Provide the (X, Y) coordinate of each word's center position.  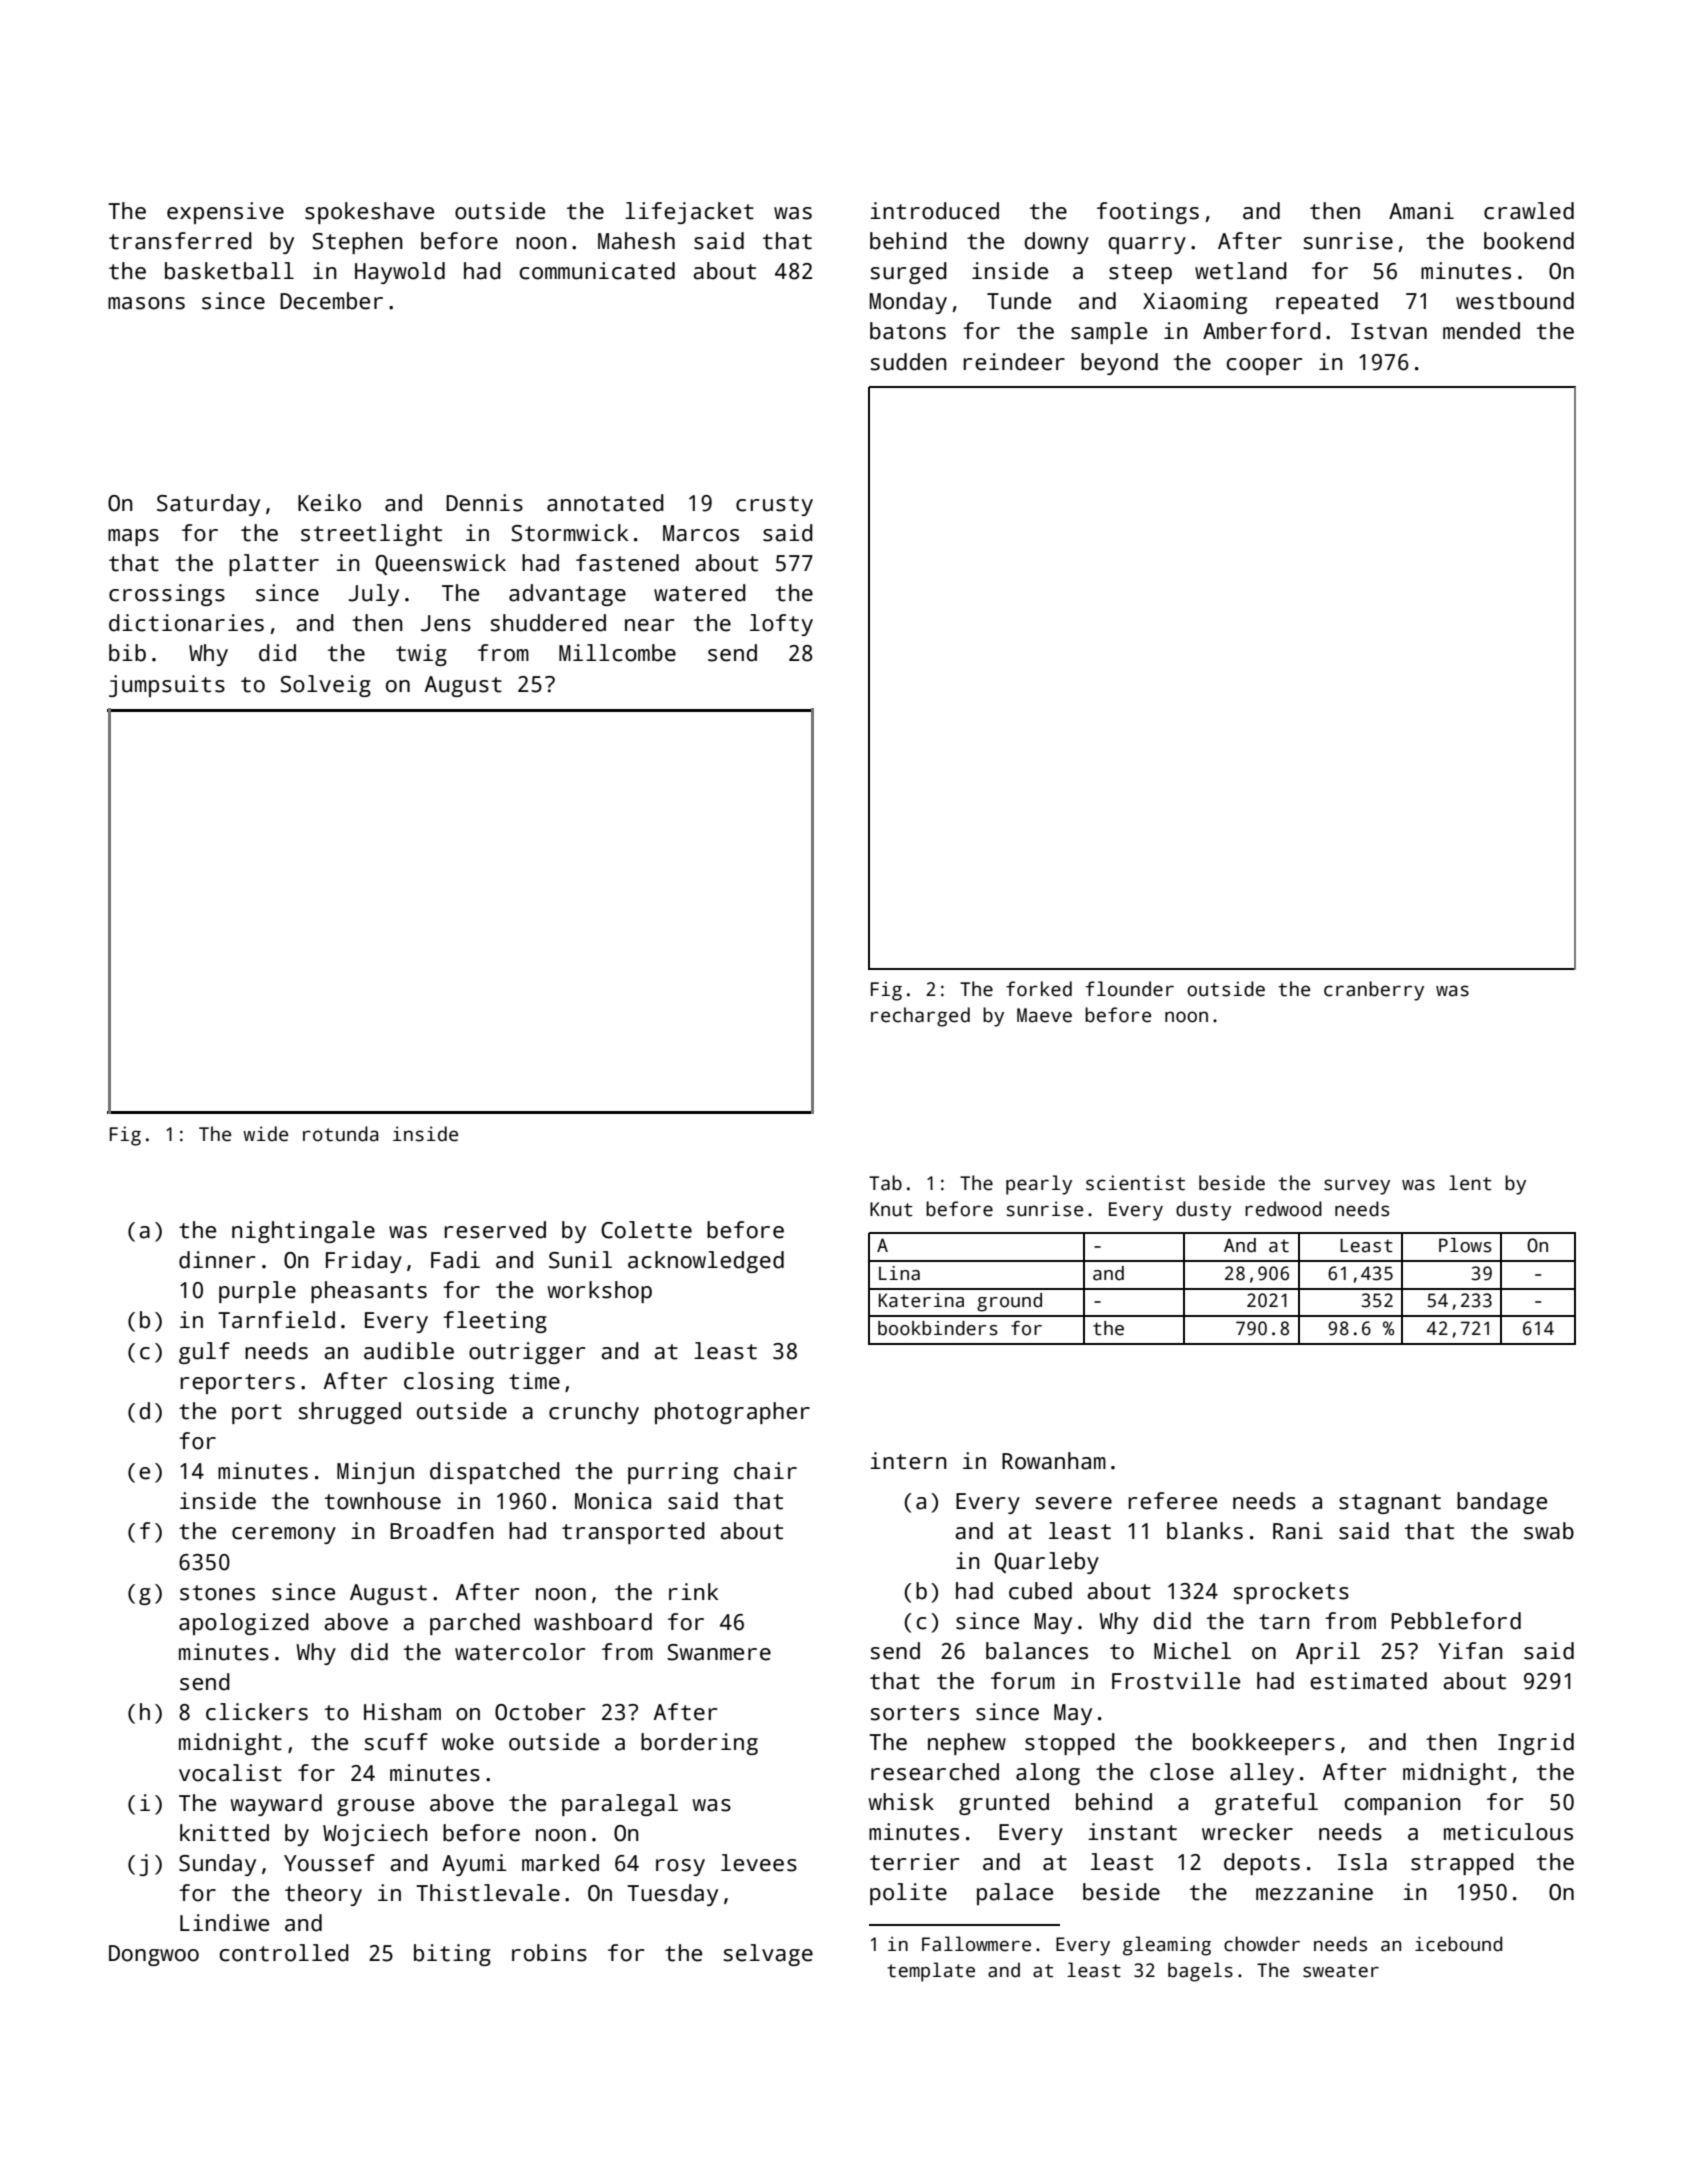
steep (1140, 274)
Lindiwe (224, 1923)
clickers (257, 1712)
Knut (891, 1209)
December (331, 301)
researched (935, 1772)
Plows (1465, 1245)
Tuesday (672, 1895)
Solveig (325, 686)
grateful (1266, 1804)
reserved (495, 1230)
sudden (909, 362)
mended (1481, 331)
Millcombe (617, 653)
